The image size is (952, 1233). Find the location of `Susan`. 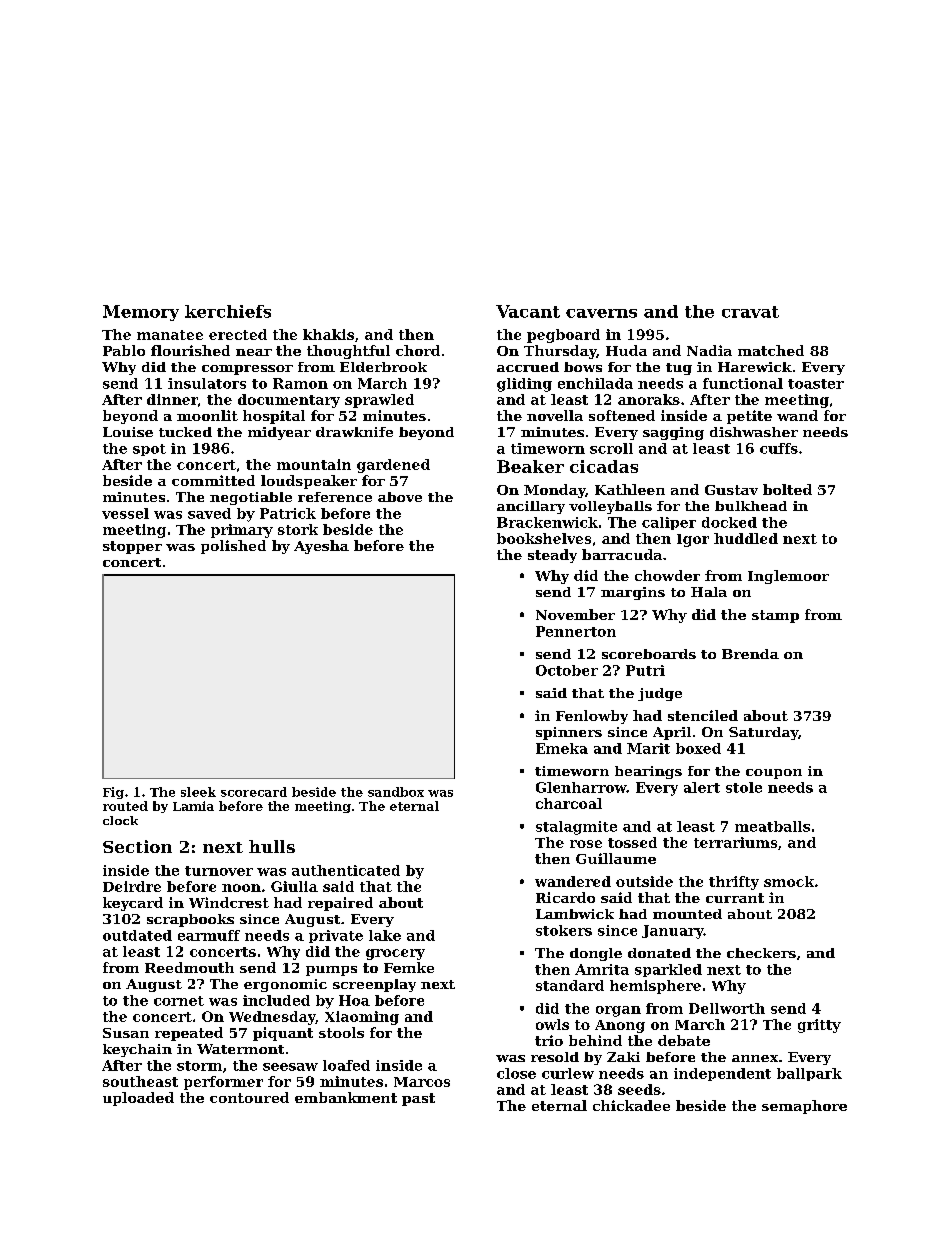

Susan is located at coordinates (126, 1033).
